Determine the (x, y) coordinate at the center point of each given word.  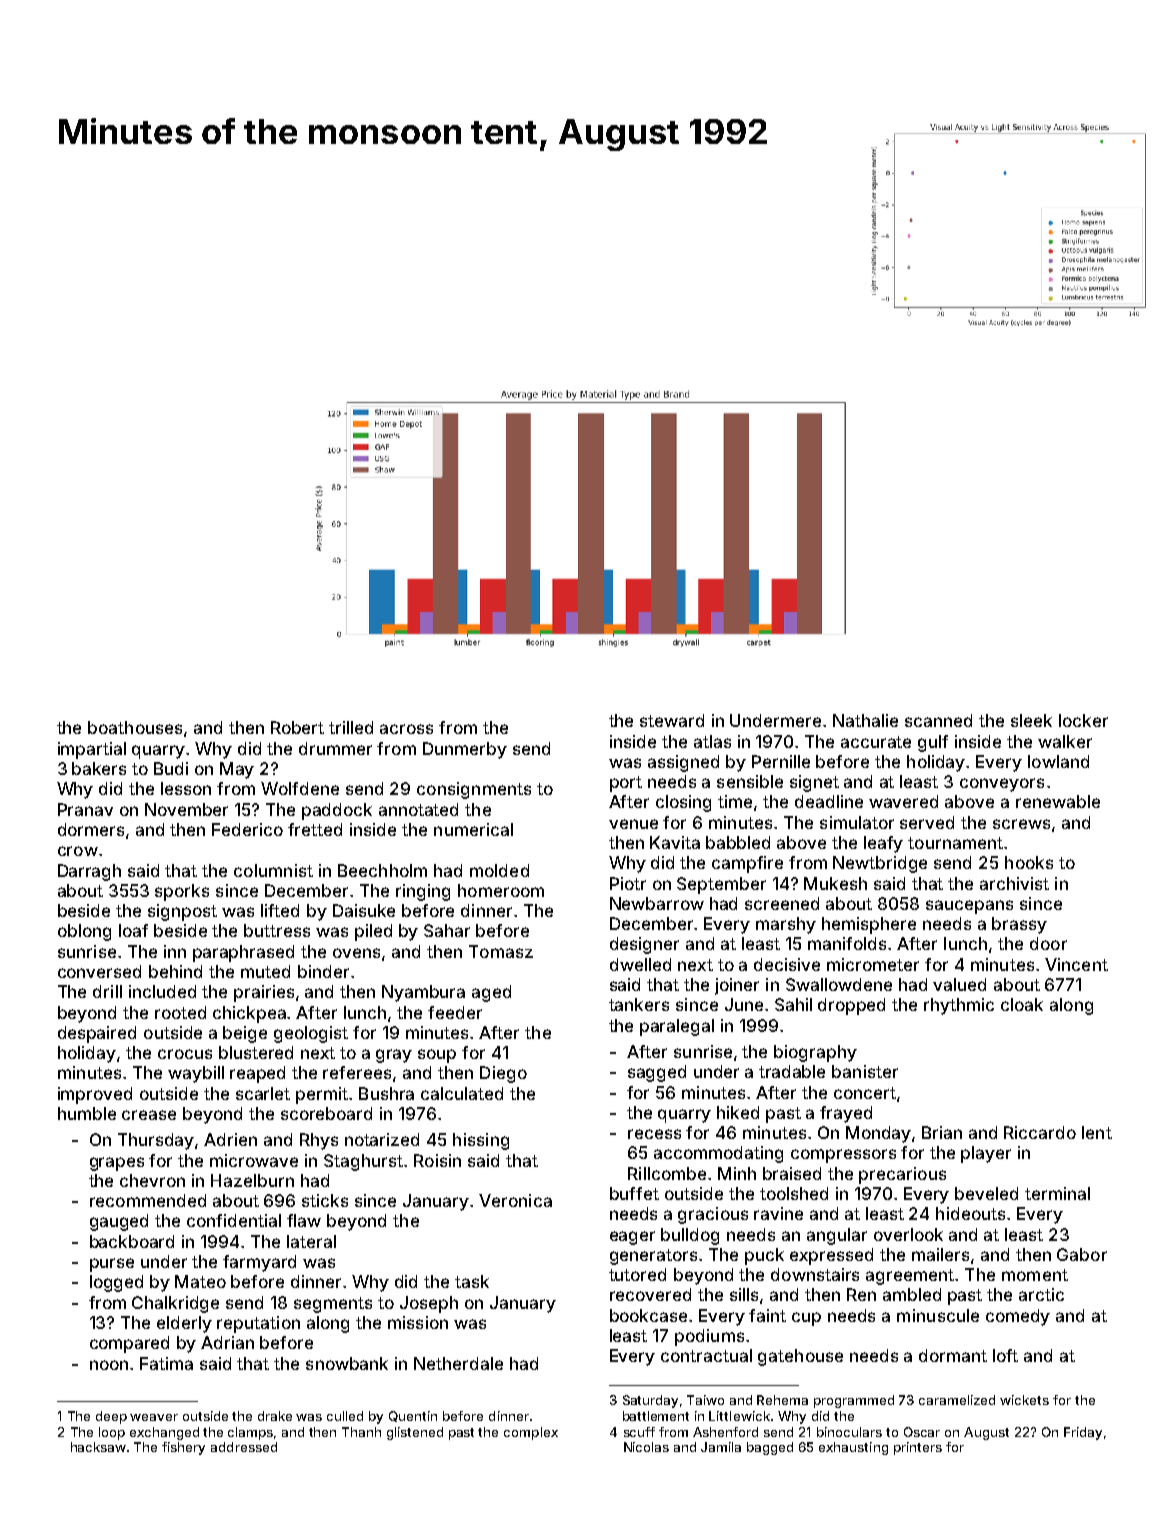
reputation (258, 1324)
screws (1021, 824)
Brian (942, 1132)
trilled (351, 727)
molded (499, 870)
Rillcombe (667, 1173)
